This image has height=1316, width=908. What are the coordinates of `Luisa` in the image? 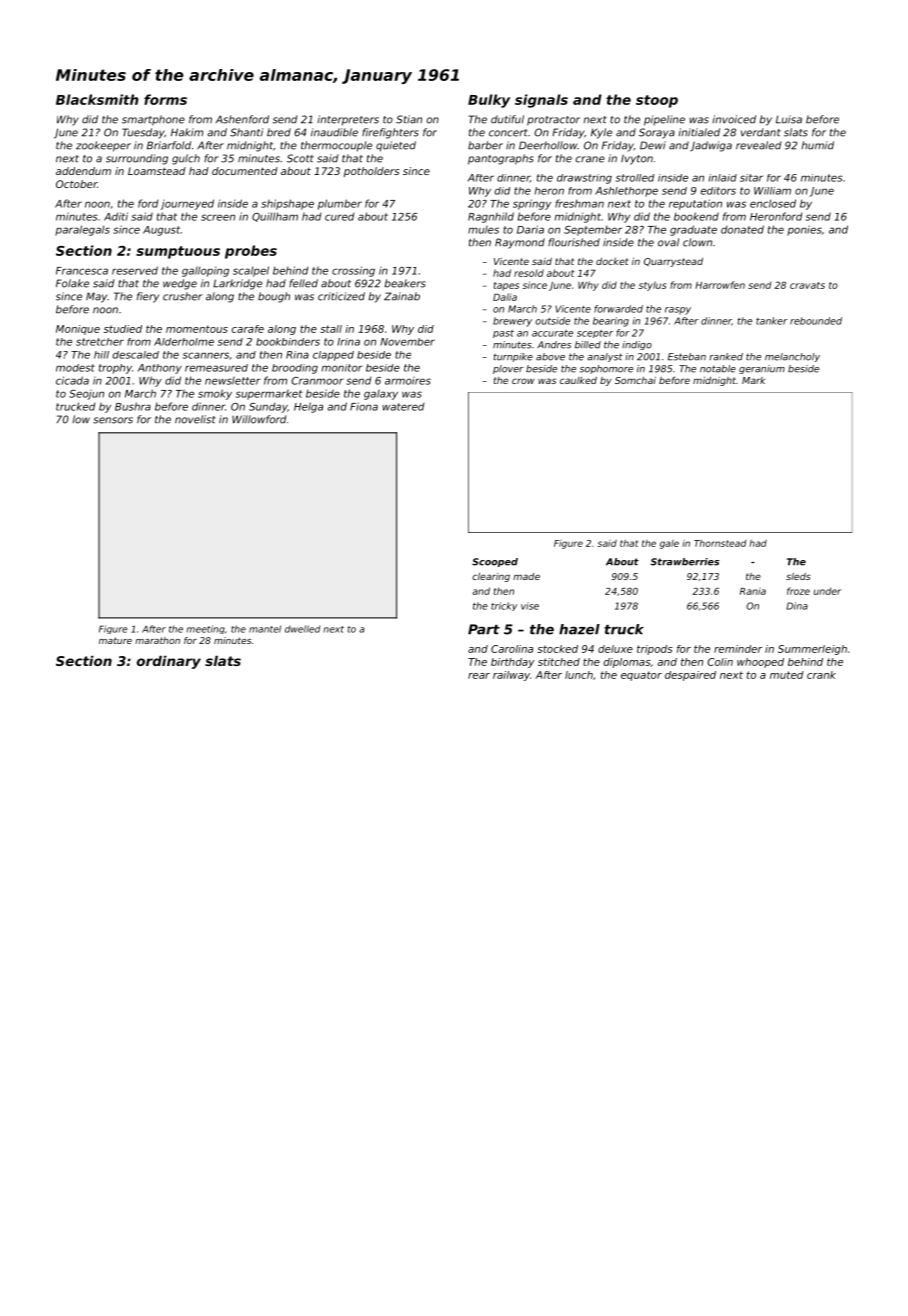 It's located at (789, 119).
